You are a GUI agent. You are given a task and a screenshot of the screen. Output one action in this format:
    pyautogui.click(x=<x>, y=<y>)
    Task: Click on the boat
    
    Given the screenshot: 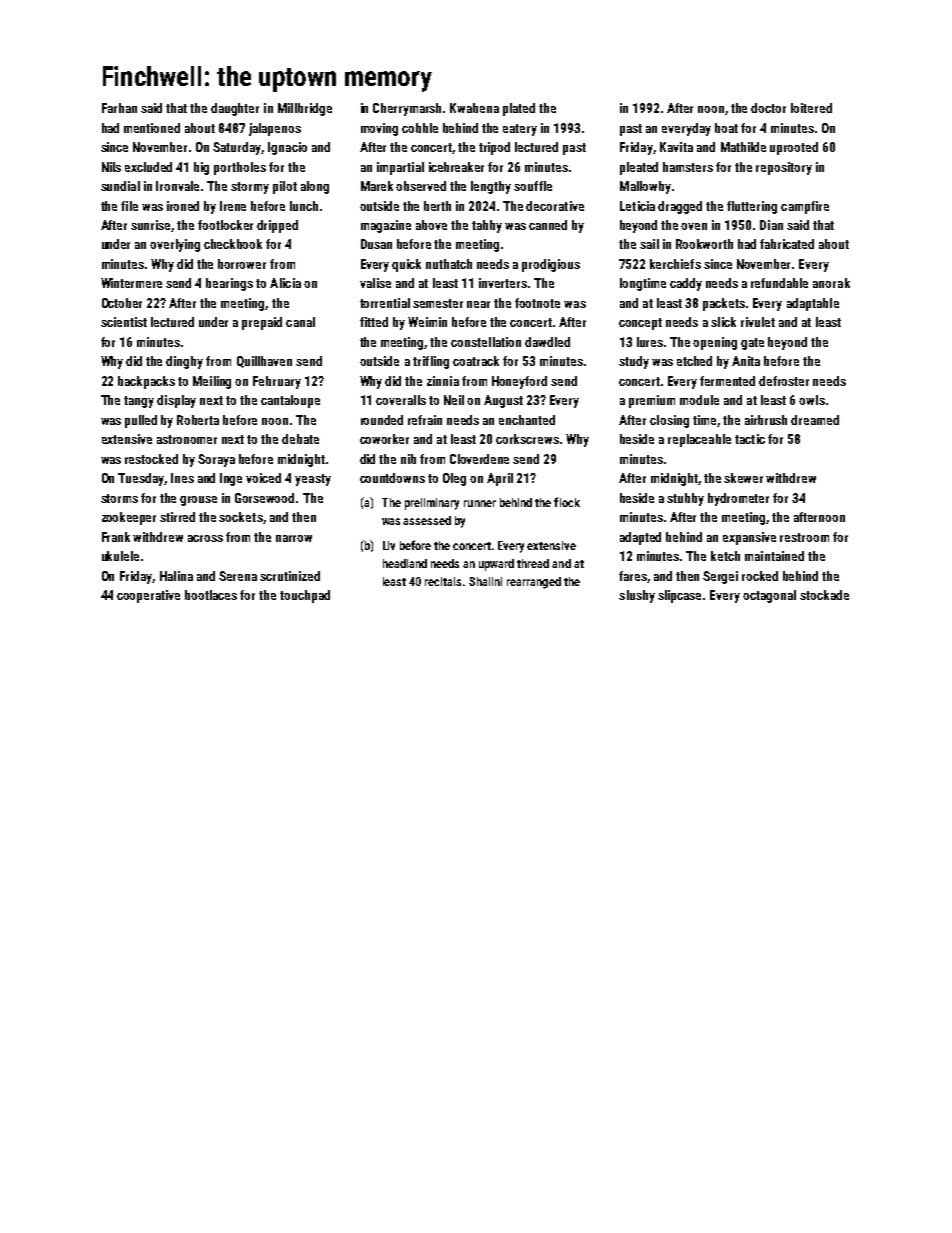 What is the action you would take?
    pyautogui.click(x=726, y=128)
